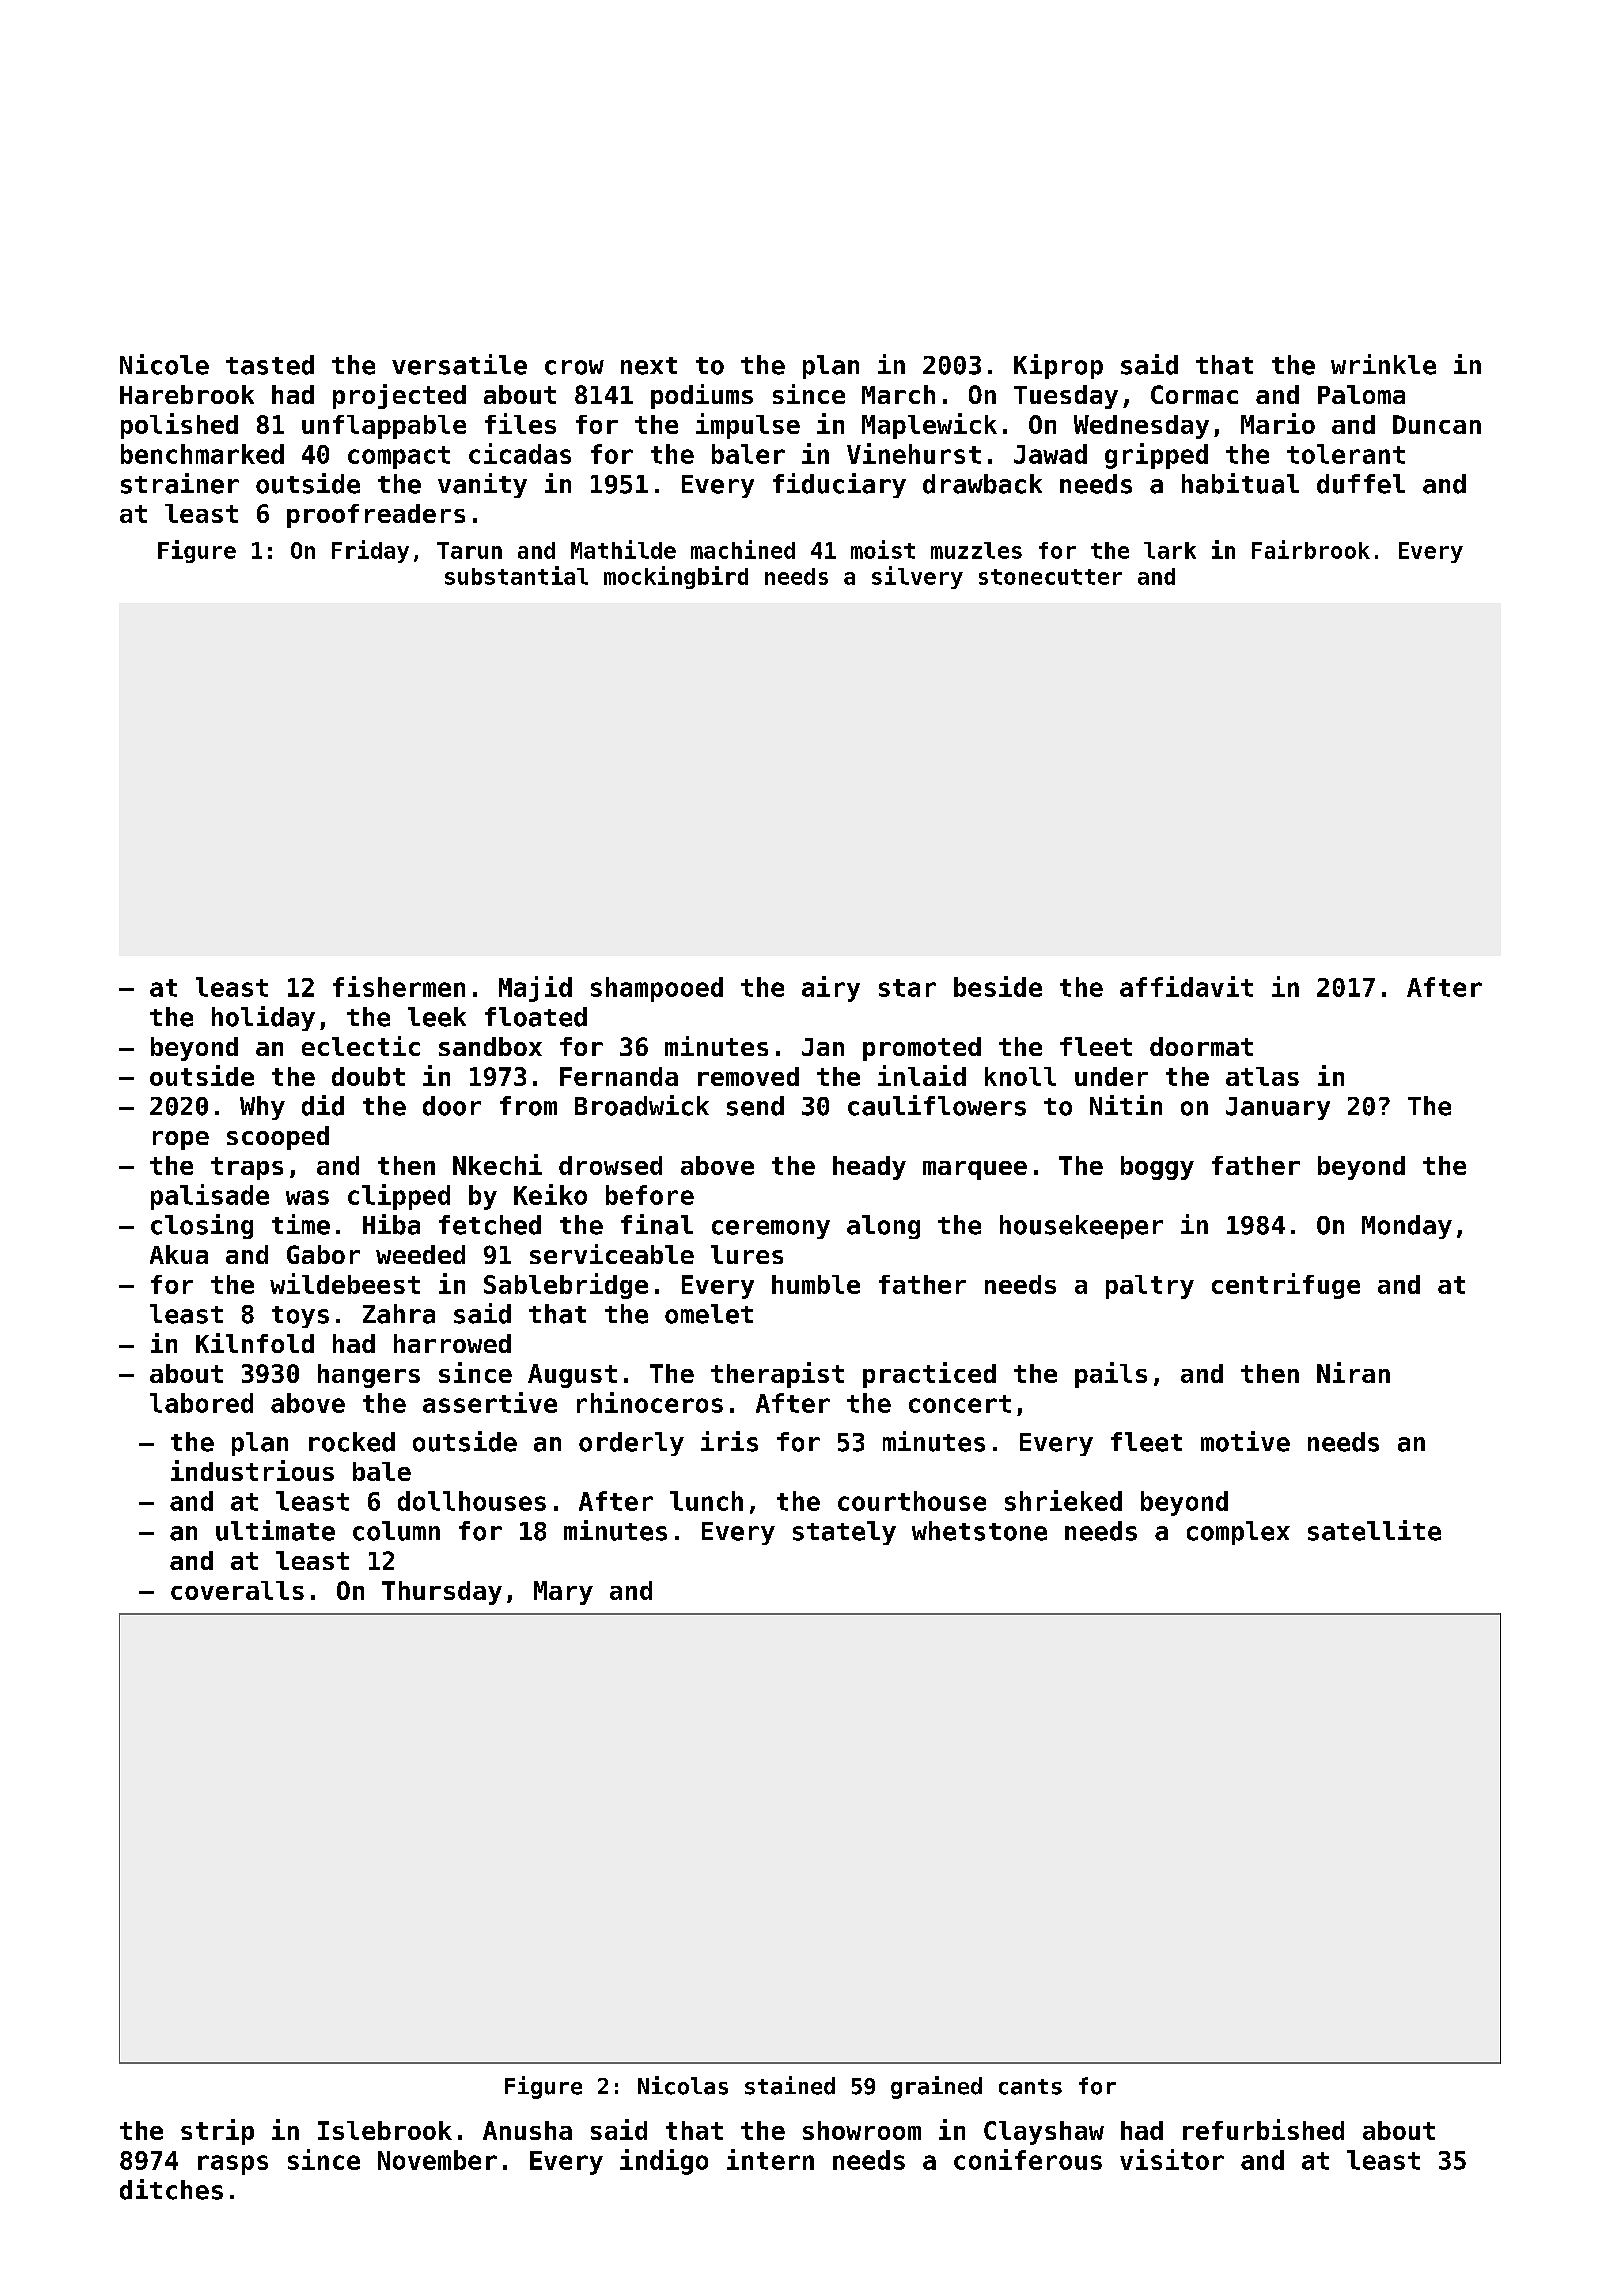  Describe the element at coordinates (748, 426) in the screenshot. I see `impulse` at that location.
